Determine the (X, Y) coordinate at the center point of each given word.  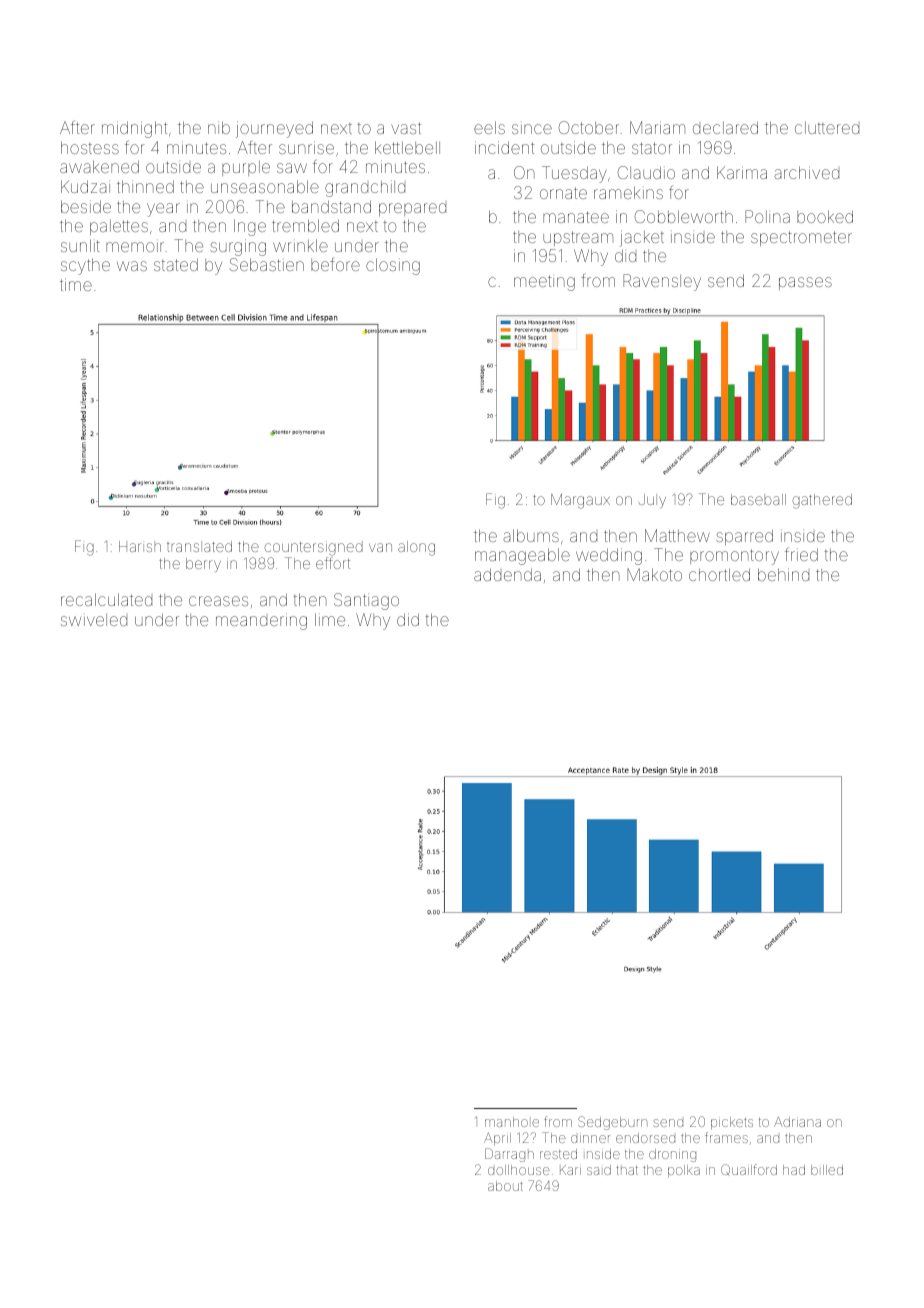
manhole (512, 1122)
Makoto (654, 574)
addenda (507, 574)
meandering (261, 621)
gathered (822, 501)
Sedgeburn (612, 1123)
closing (393, 266)
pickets (732, 1123)
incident (504, 147)
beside (86, 206)
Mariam (657, 127)
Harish (140, 546)
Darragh (509, 1155)
